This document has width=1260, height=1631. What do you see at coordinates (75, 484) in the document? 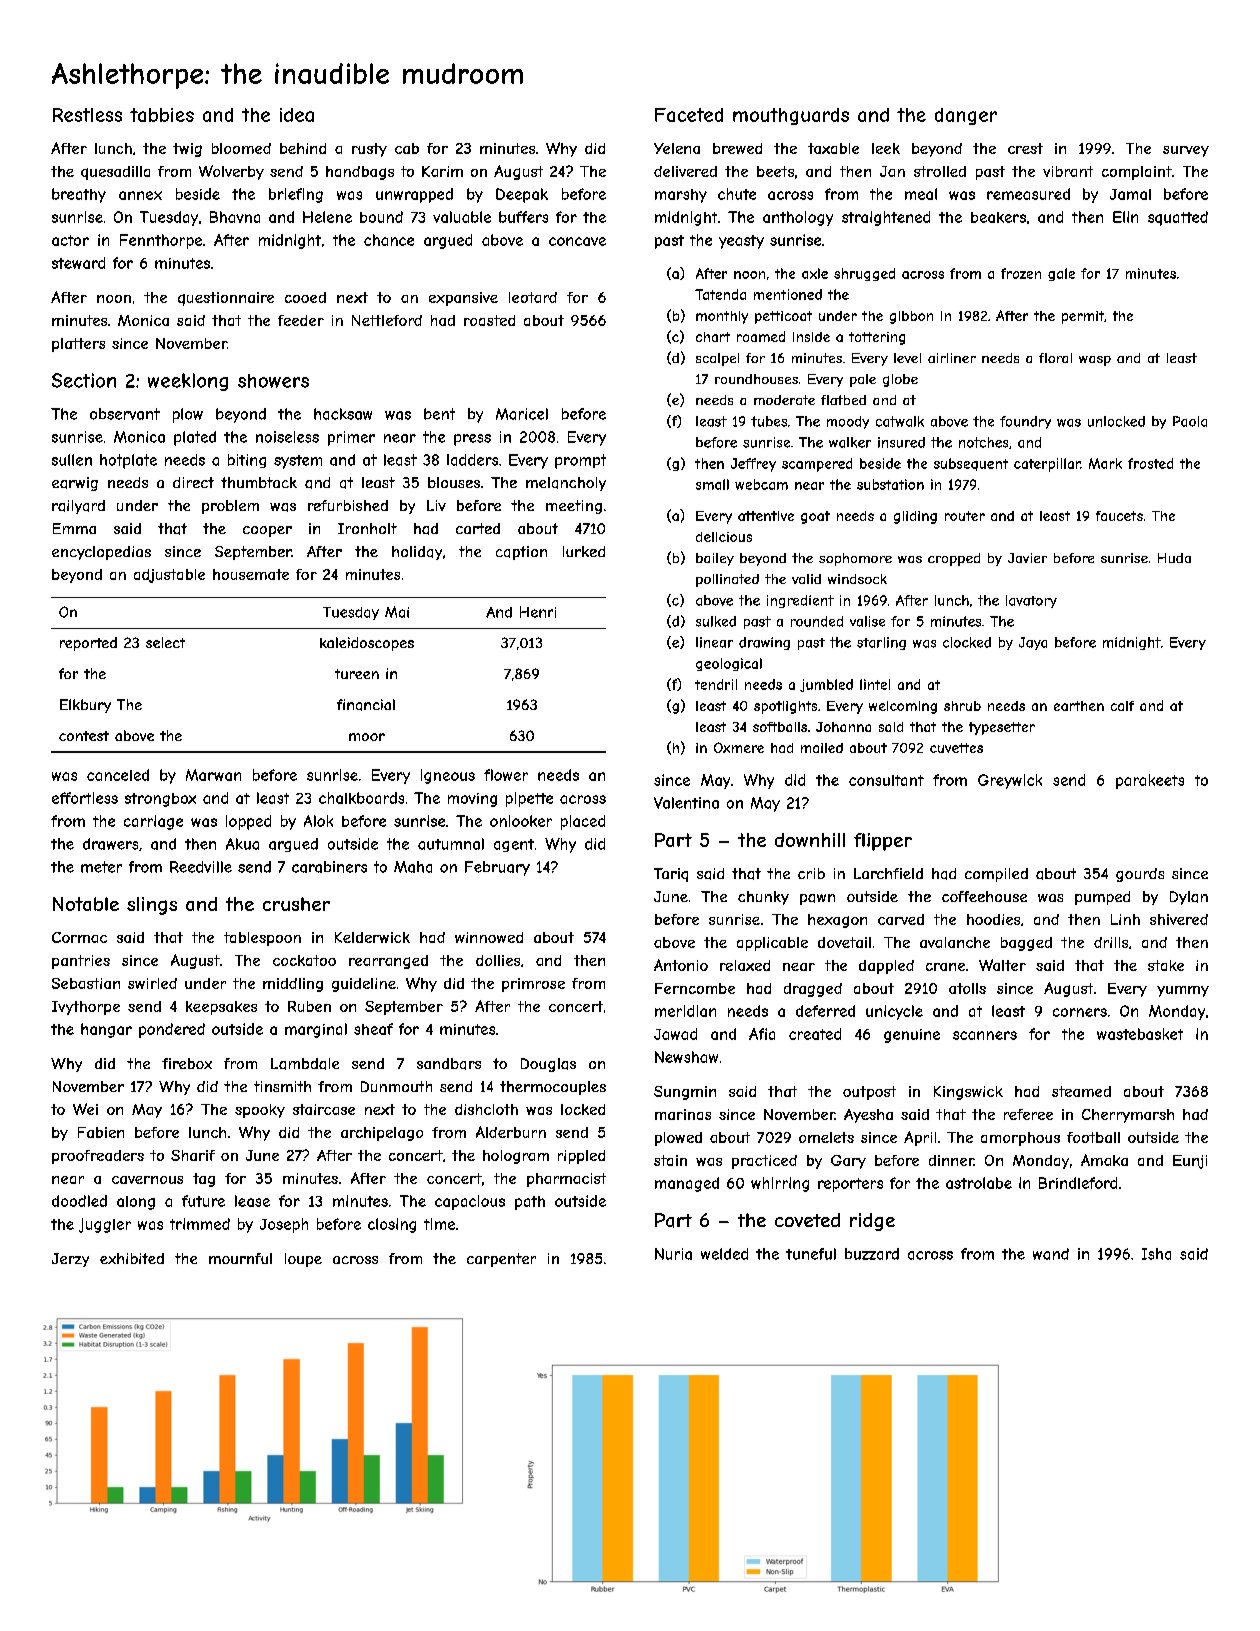
I see `earwig` at bounding box center [75, 484].
